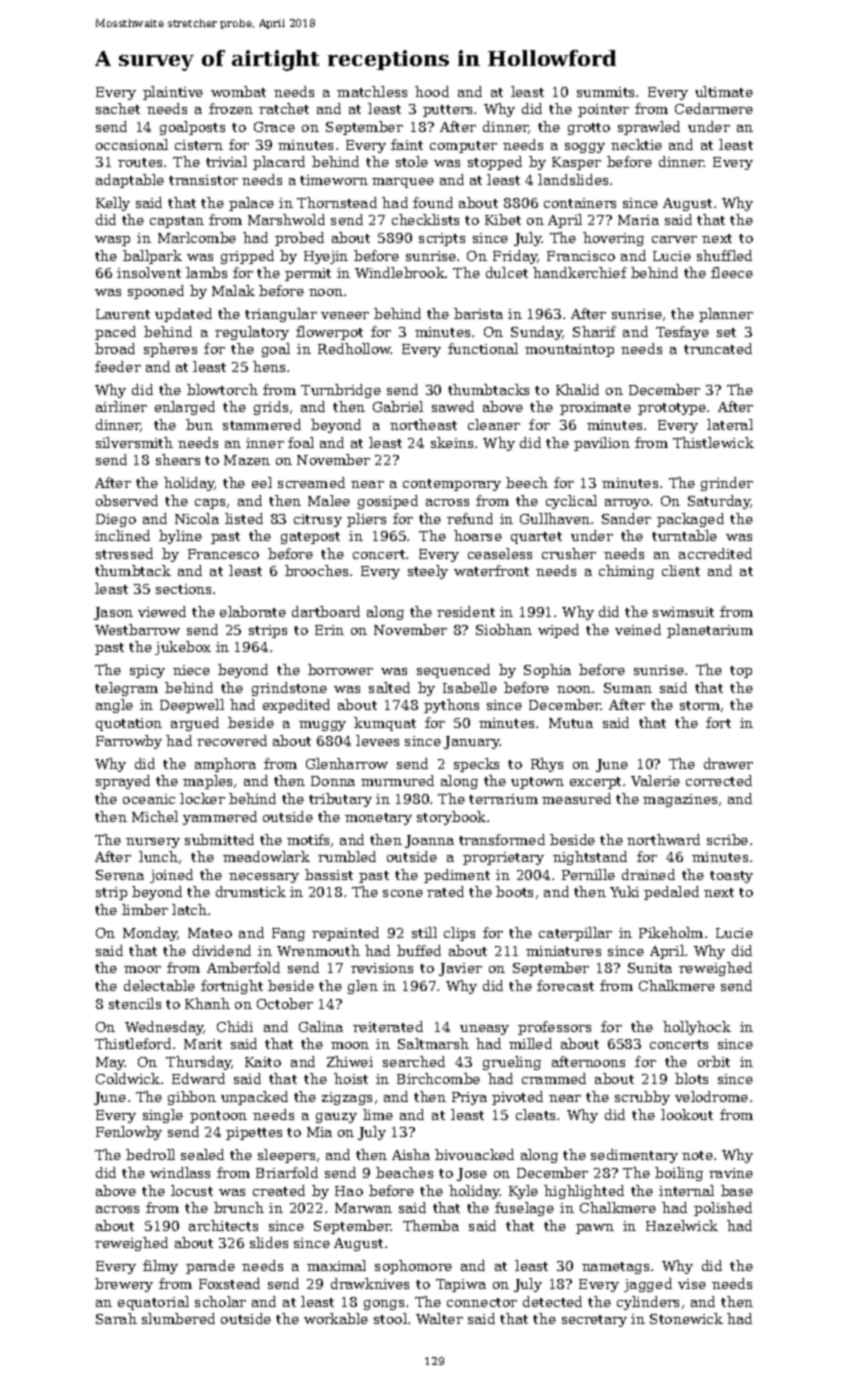 Image resolution: width=849 pixels, height=1400 pixels. Describe the element at coordinates (517, 1098) in the screenshot. I see `pivoted` at that location.
